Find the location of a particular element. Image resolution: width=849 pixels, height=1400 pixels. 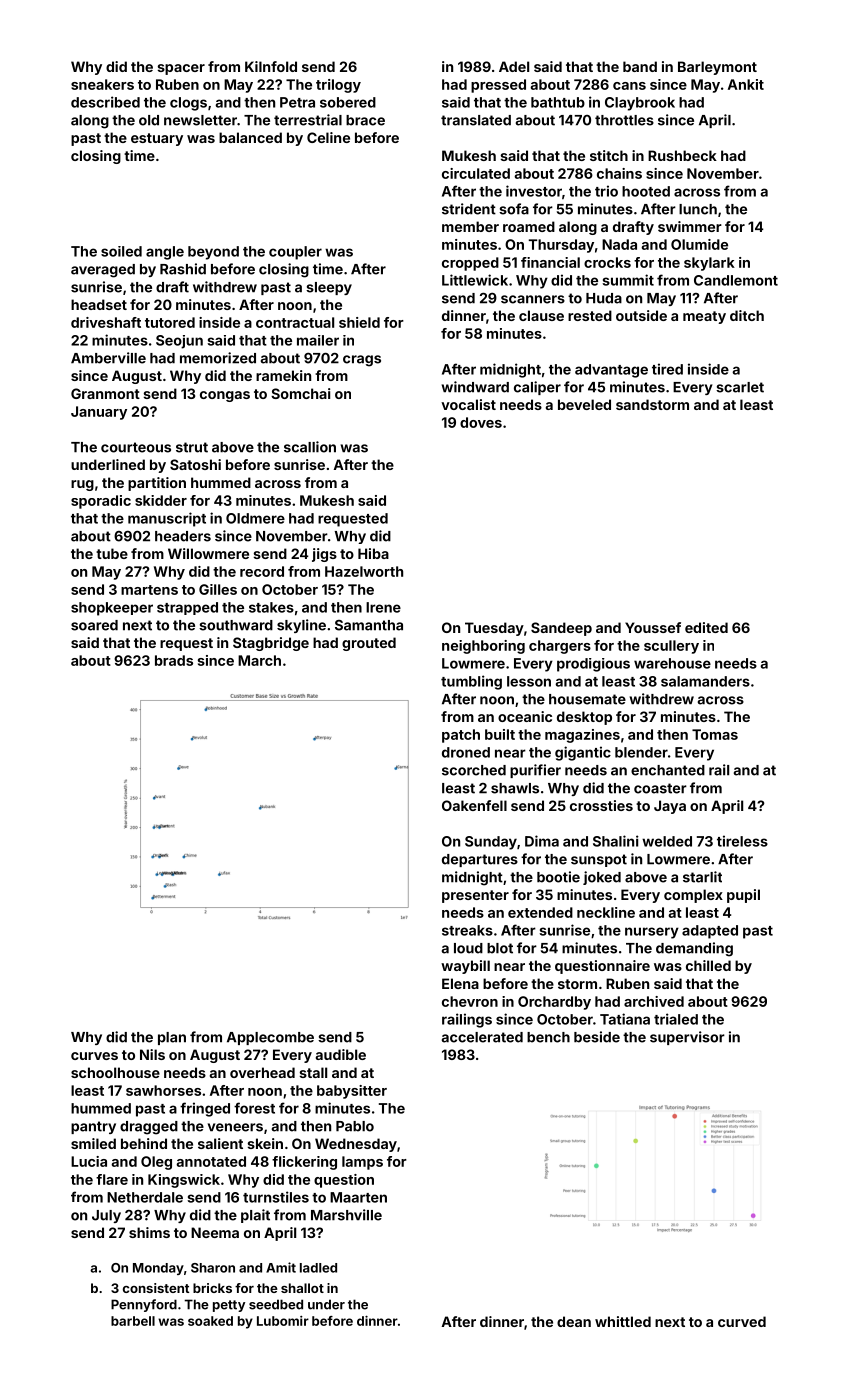

Adel is located at coordinates (514, 66).
